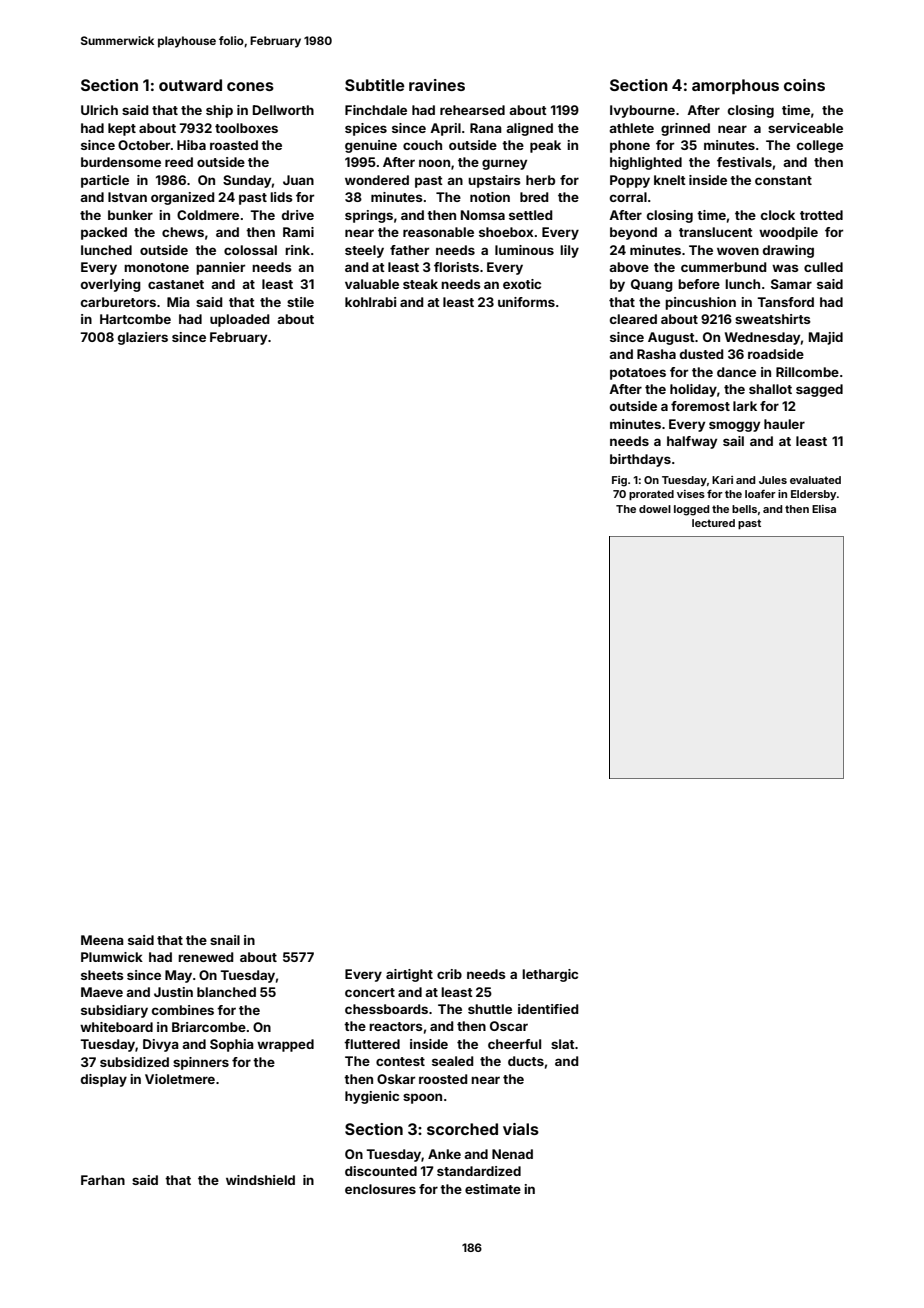 This screenshot has width=924, height=1308. Describe the element at coordinates (178, 302) in the screenshot. I see `Mia` at that location.
